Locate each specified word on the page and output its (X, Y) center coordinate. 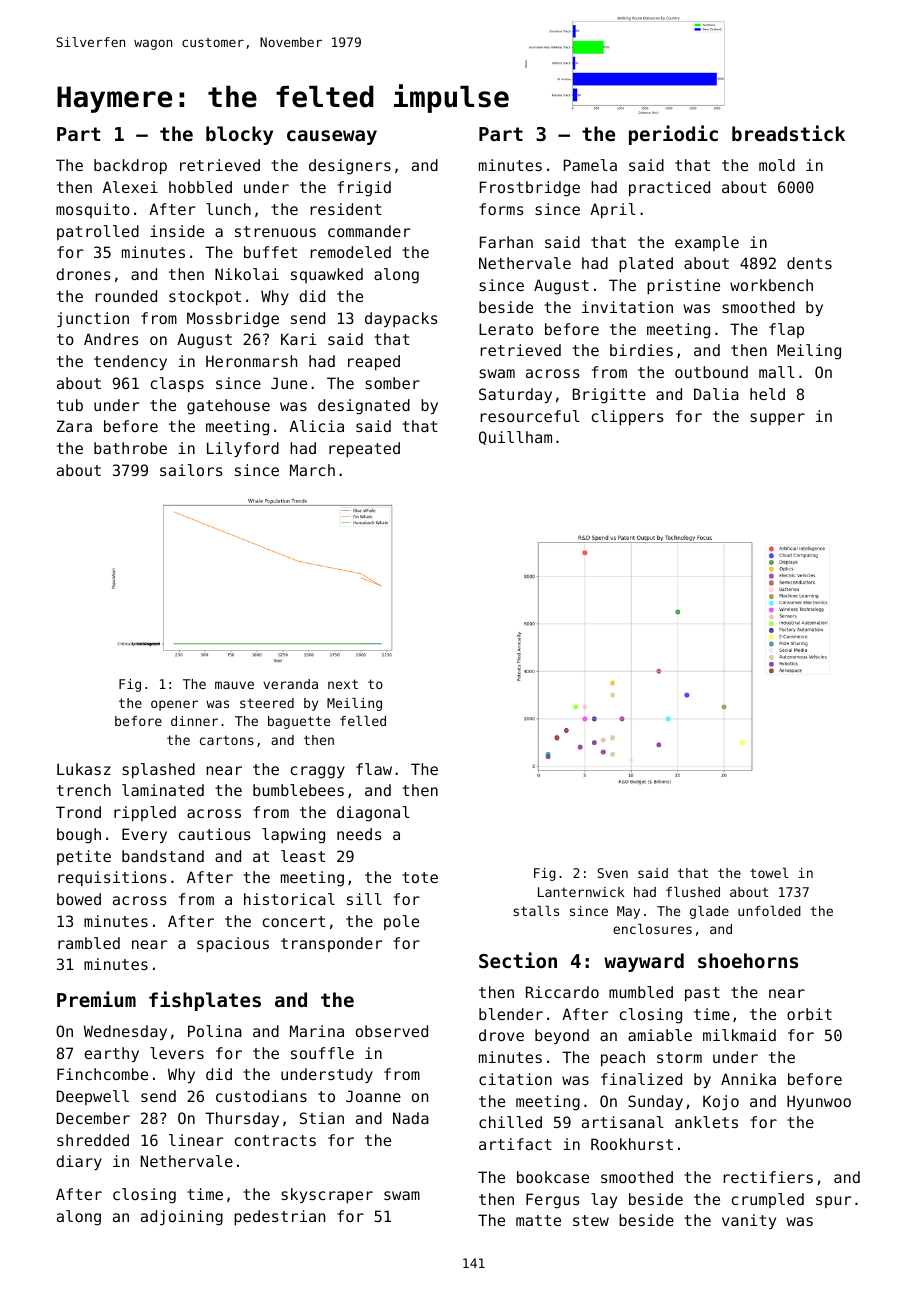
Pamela (590, 165)
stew (591, 1220)
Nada (411, 1118)
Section (518, 960)
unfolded (769, 911)
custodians (261, 1096)
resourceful (530, 416)
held (767, 394)
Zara (74, 426)
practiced (669, 188)
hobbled (200, 187)
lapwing (293, 836)
